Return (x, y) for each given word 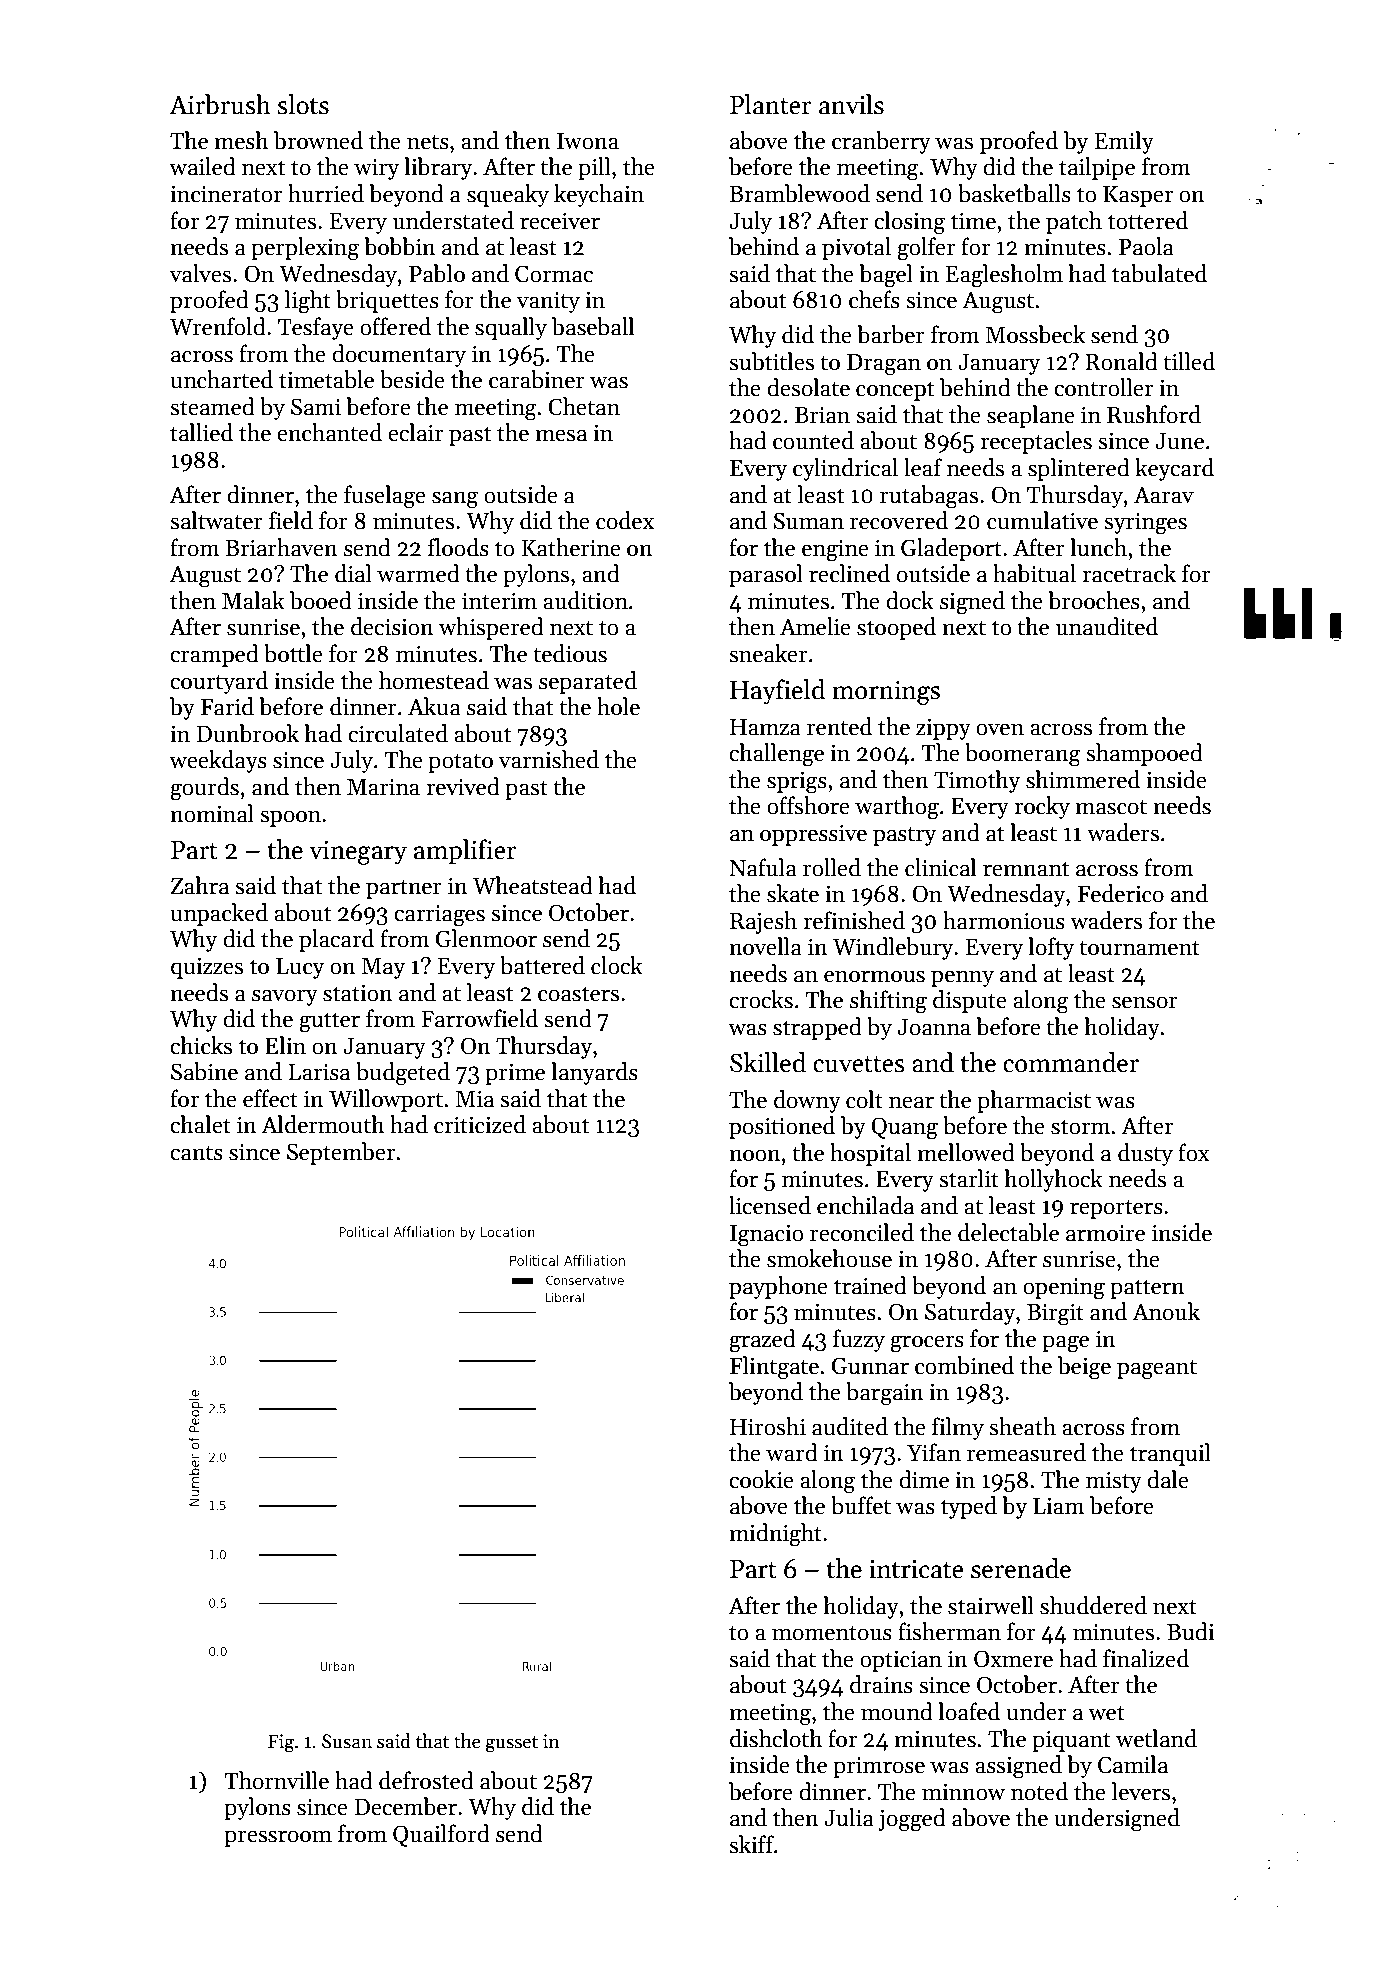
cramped (214, 655)
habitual (1034, 573)
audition (585, 600)
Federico (1121, 893)
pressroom (278, 1838)
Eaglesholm (1004, 276)
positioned (782, 1127)
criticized (480, 1124)
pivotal (856, 248)
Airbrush (220, 104)
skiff (751, 1844)
